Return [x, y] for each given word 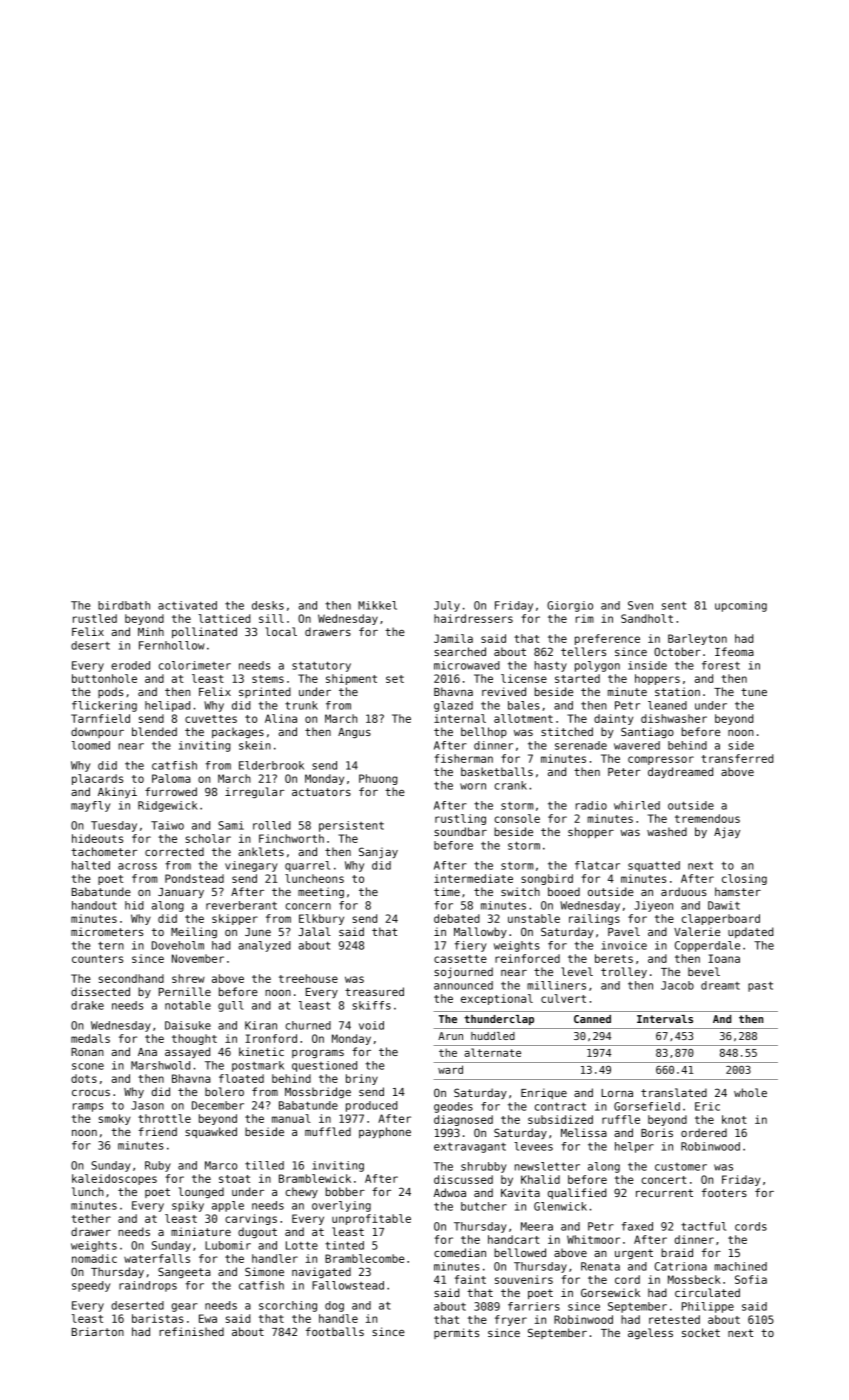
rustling [460, 819]
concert [664, 1180]
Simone [264, 1271]
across [137, 866]
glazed [453, 706]
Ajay [727, 833]
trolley [624, 972]
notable [188, 1005]
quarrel [307, 866]
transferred [737, 758]
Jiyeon [653, 906]
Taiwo [167, 825]
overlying [341, 1206]
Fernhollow [172, 645]
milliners [556, 985]
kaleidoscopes [114, 1179]
